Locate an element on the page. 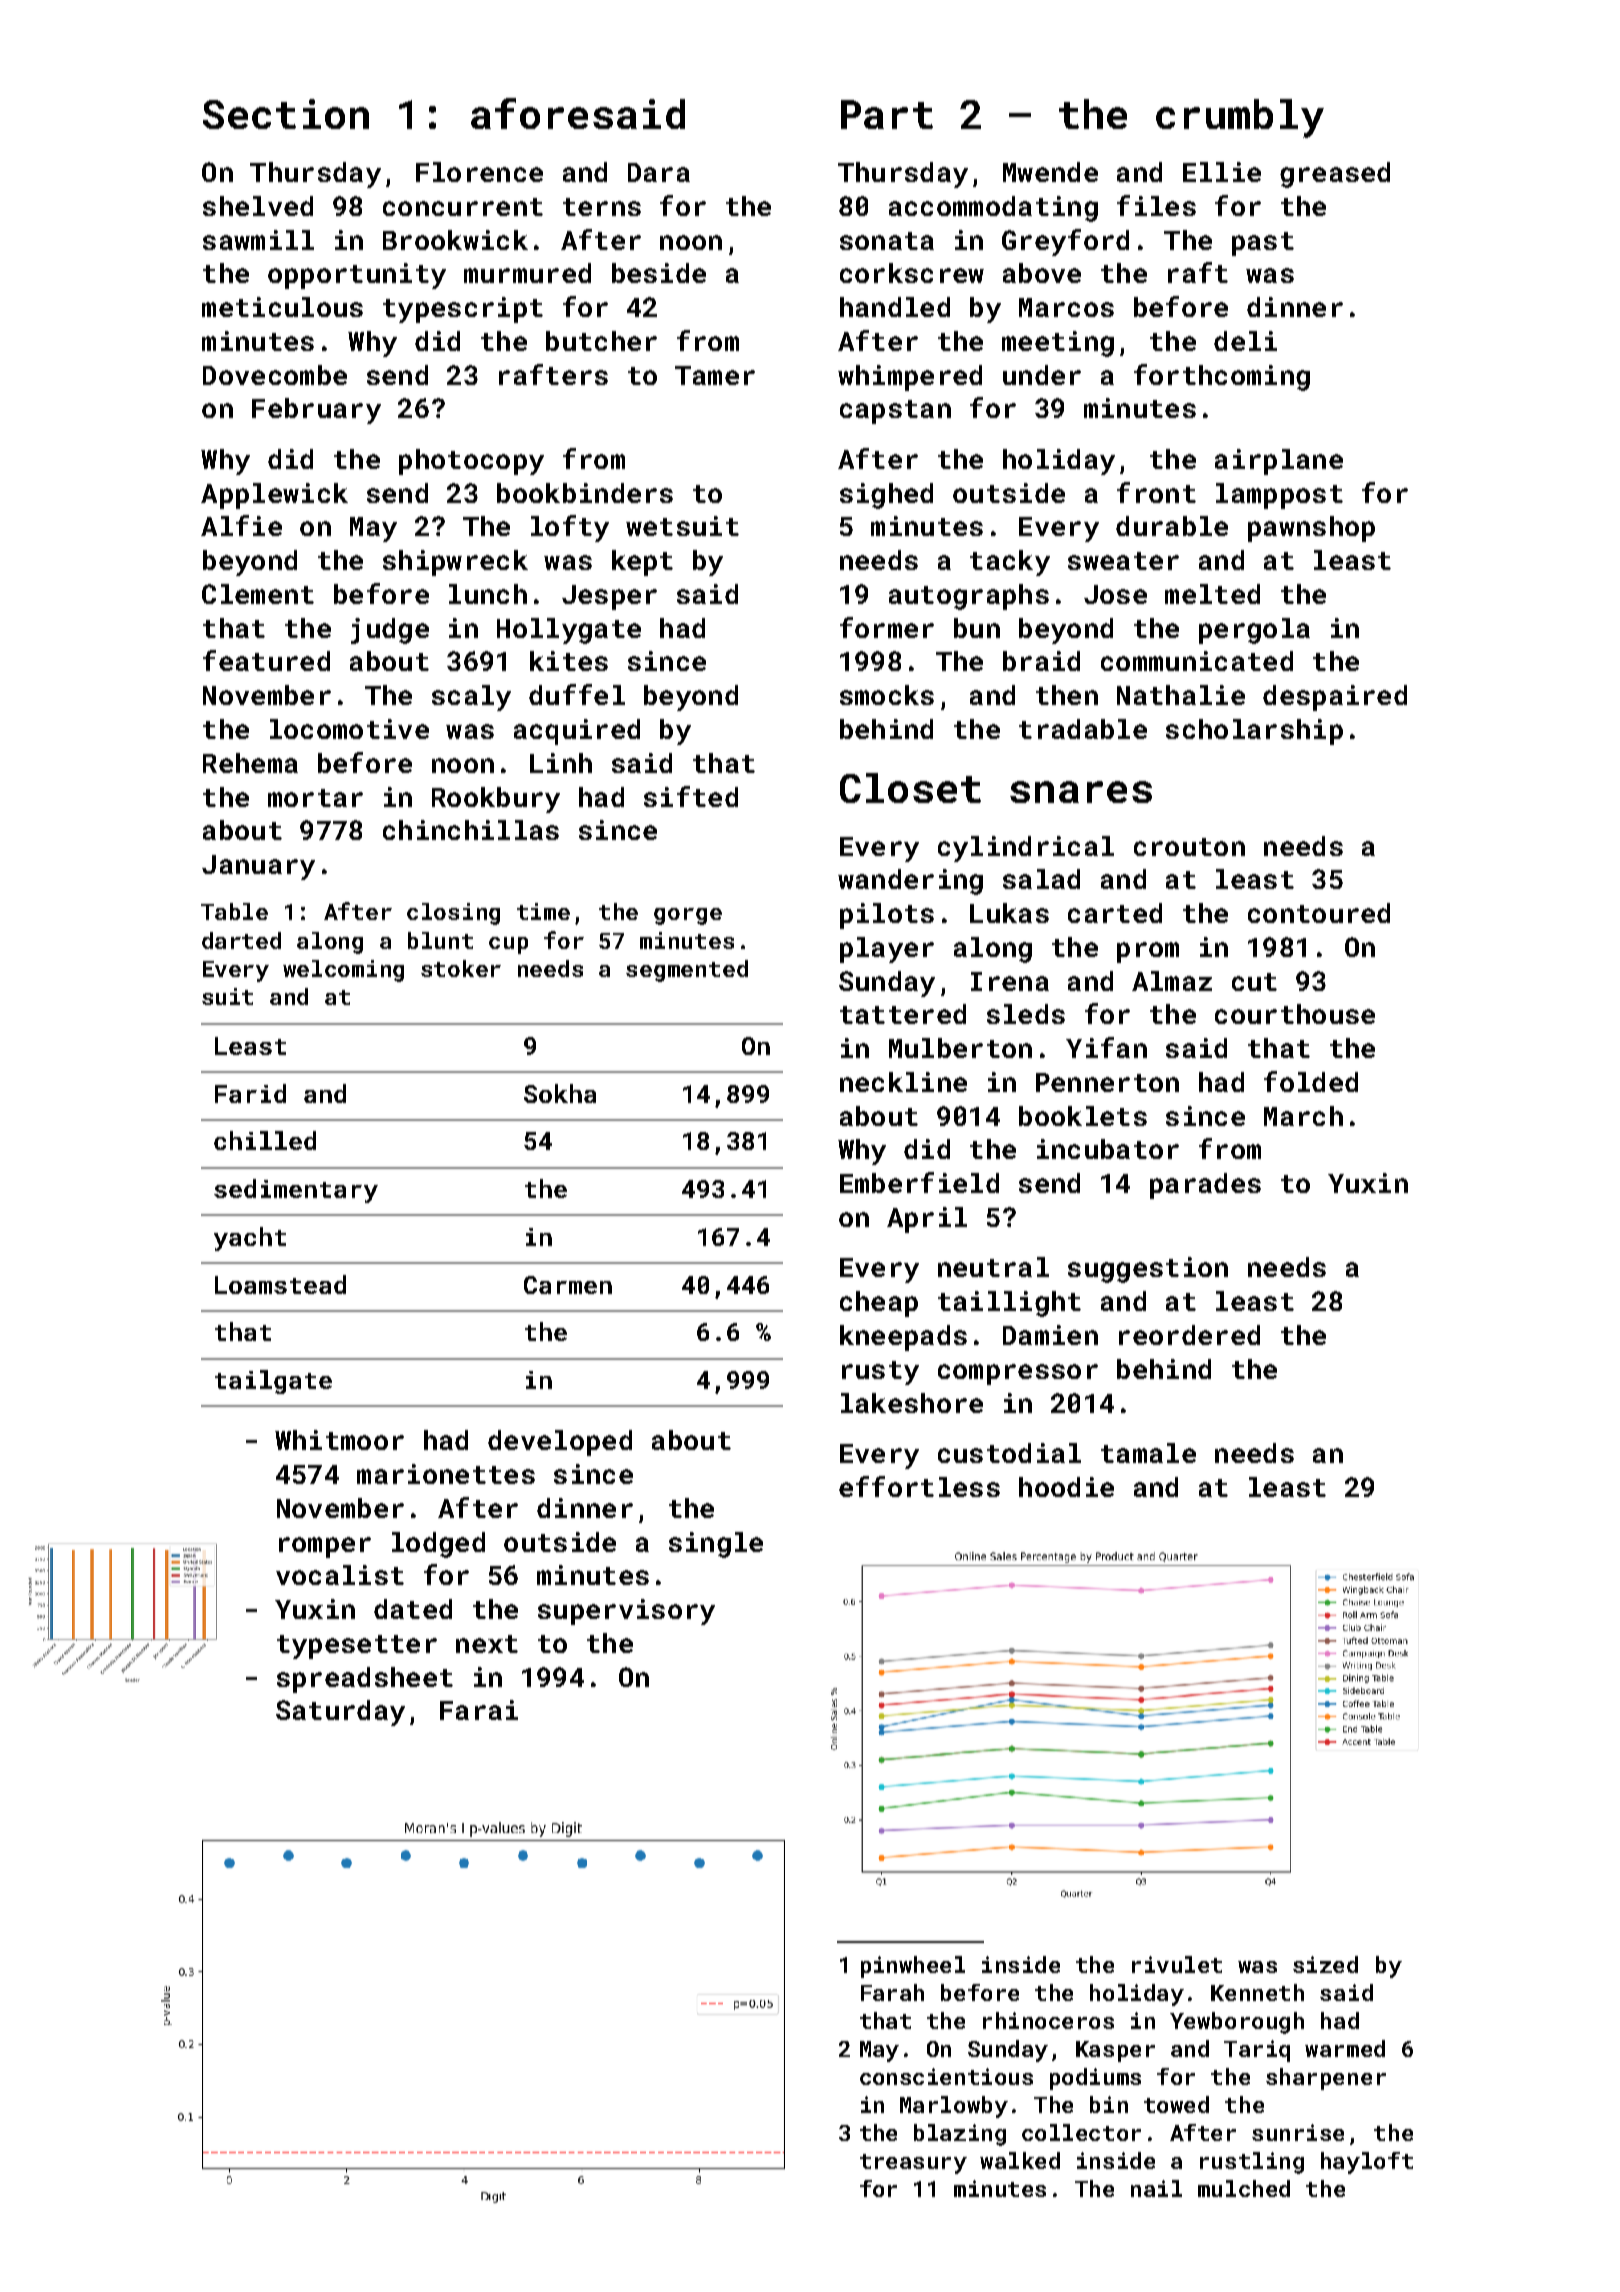 The image size is (1620, 2292). single is located at coordinates (716, 1545).
